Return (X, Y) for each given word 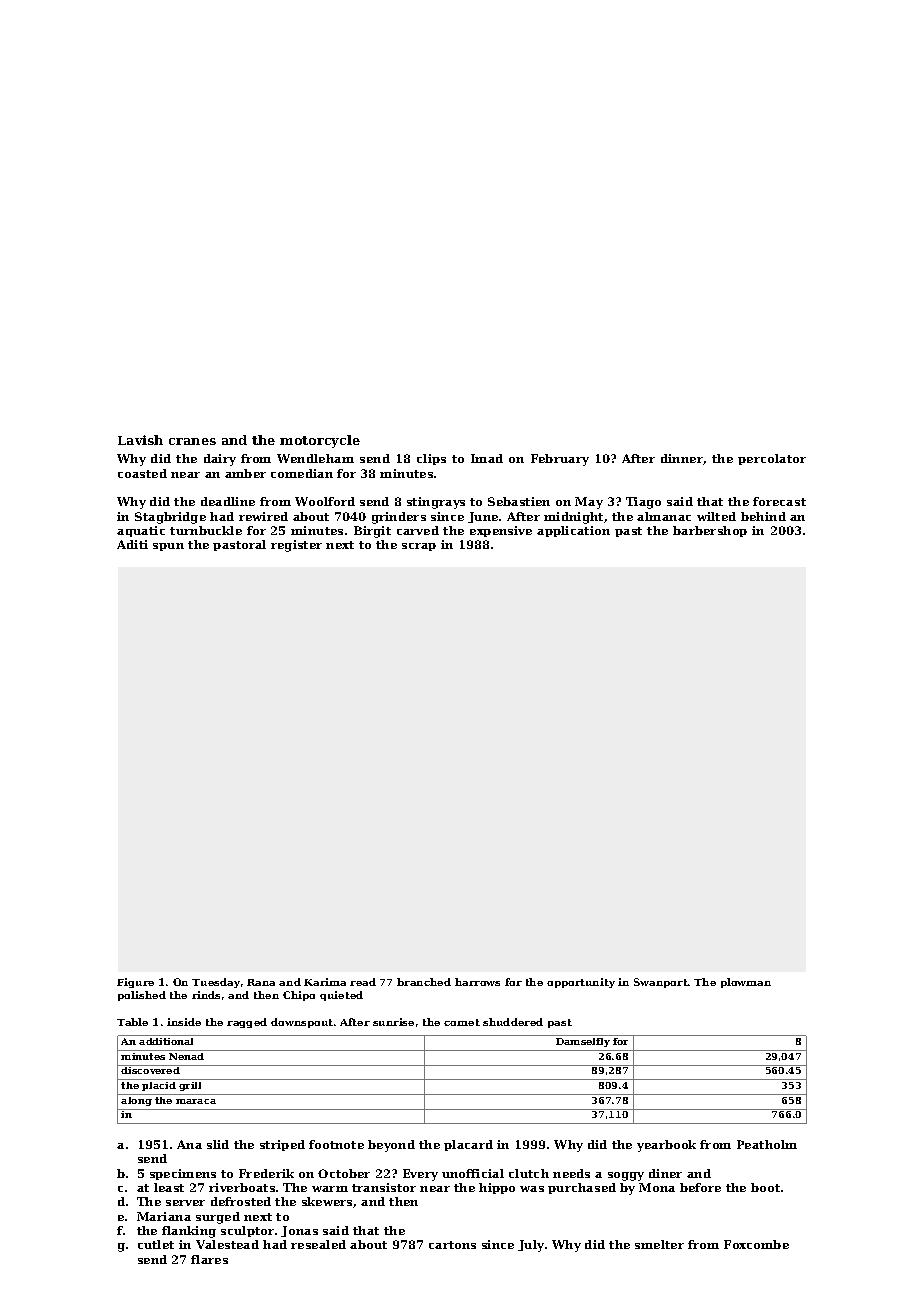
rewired (263, 516)
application (573, 531)
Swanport (661, 983)
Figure (135, 983)
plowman (746, 983)
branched (424, 982)
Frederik (266, 1173)
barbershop (710, 531)
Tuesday (216, 983)
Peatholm (767, 1144)
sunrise (393, 1022)
